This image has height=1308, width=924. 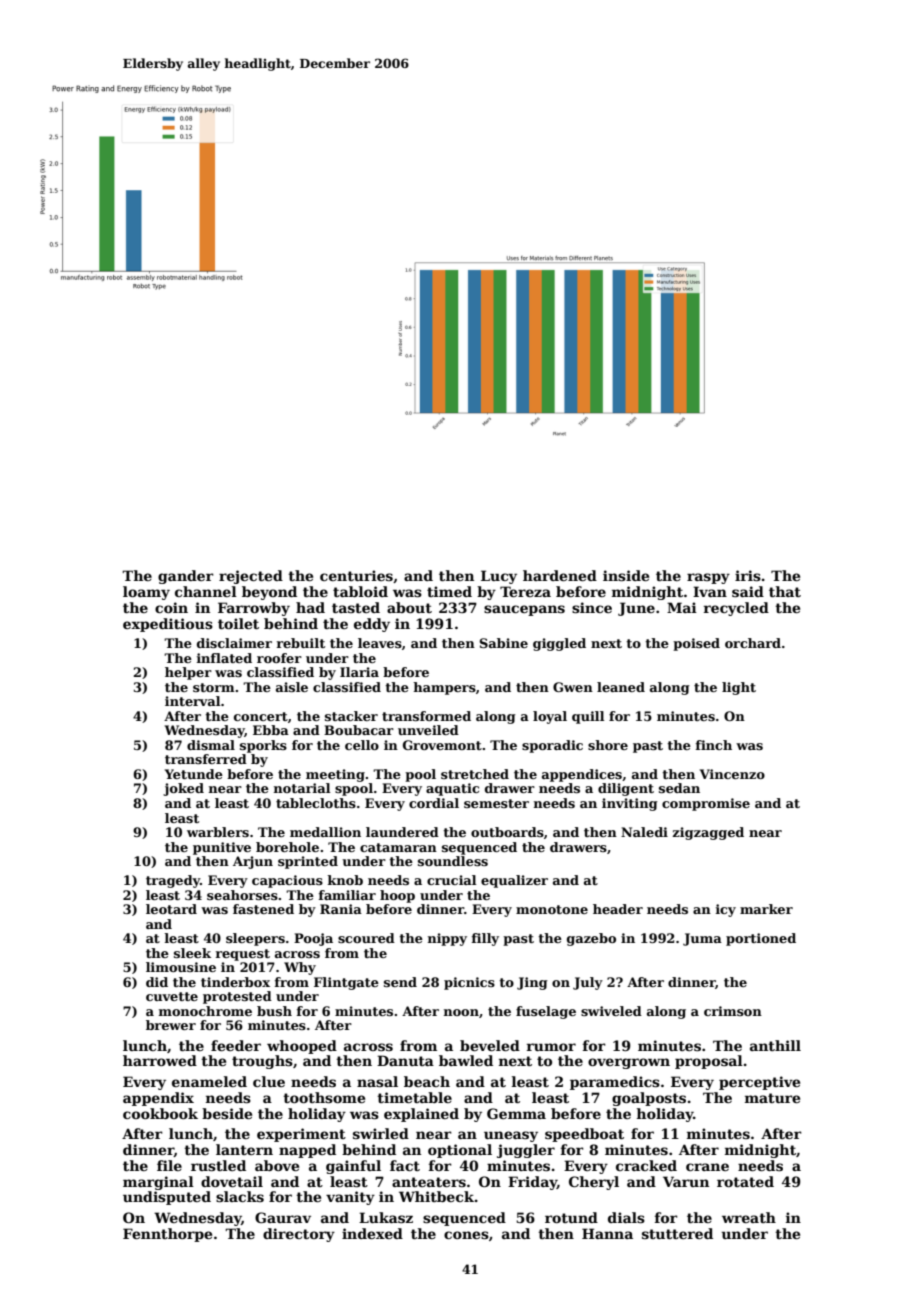 What do you see at coordinates (168, 625) in the image?
I see `expeditious` at bounding box center [168, 625].
